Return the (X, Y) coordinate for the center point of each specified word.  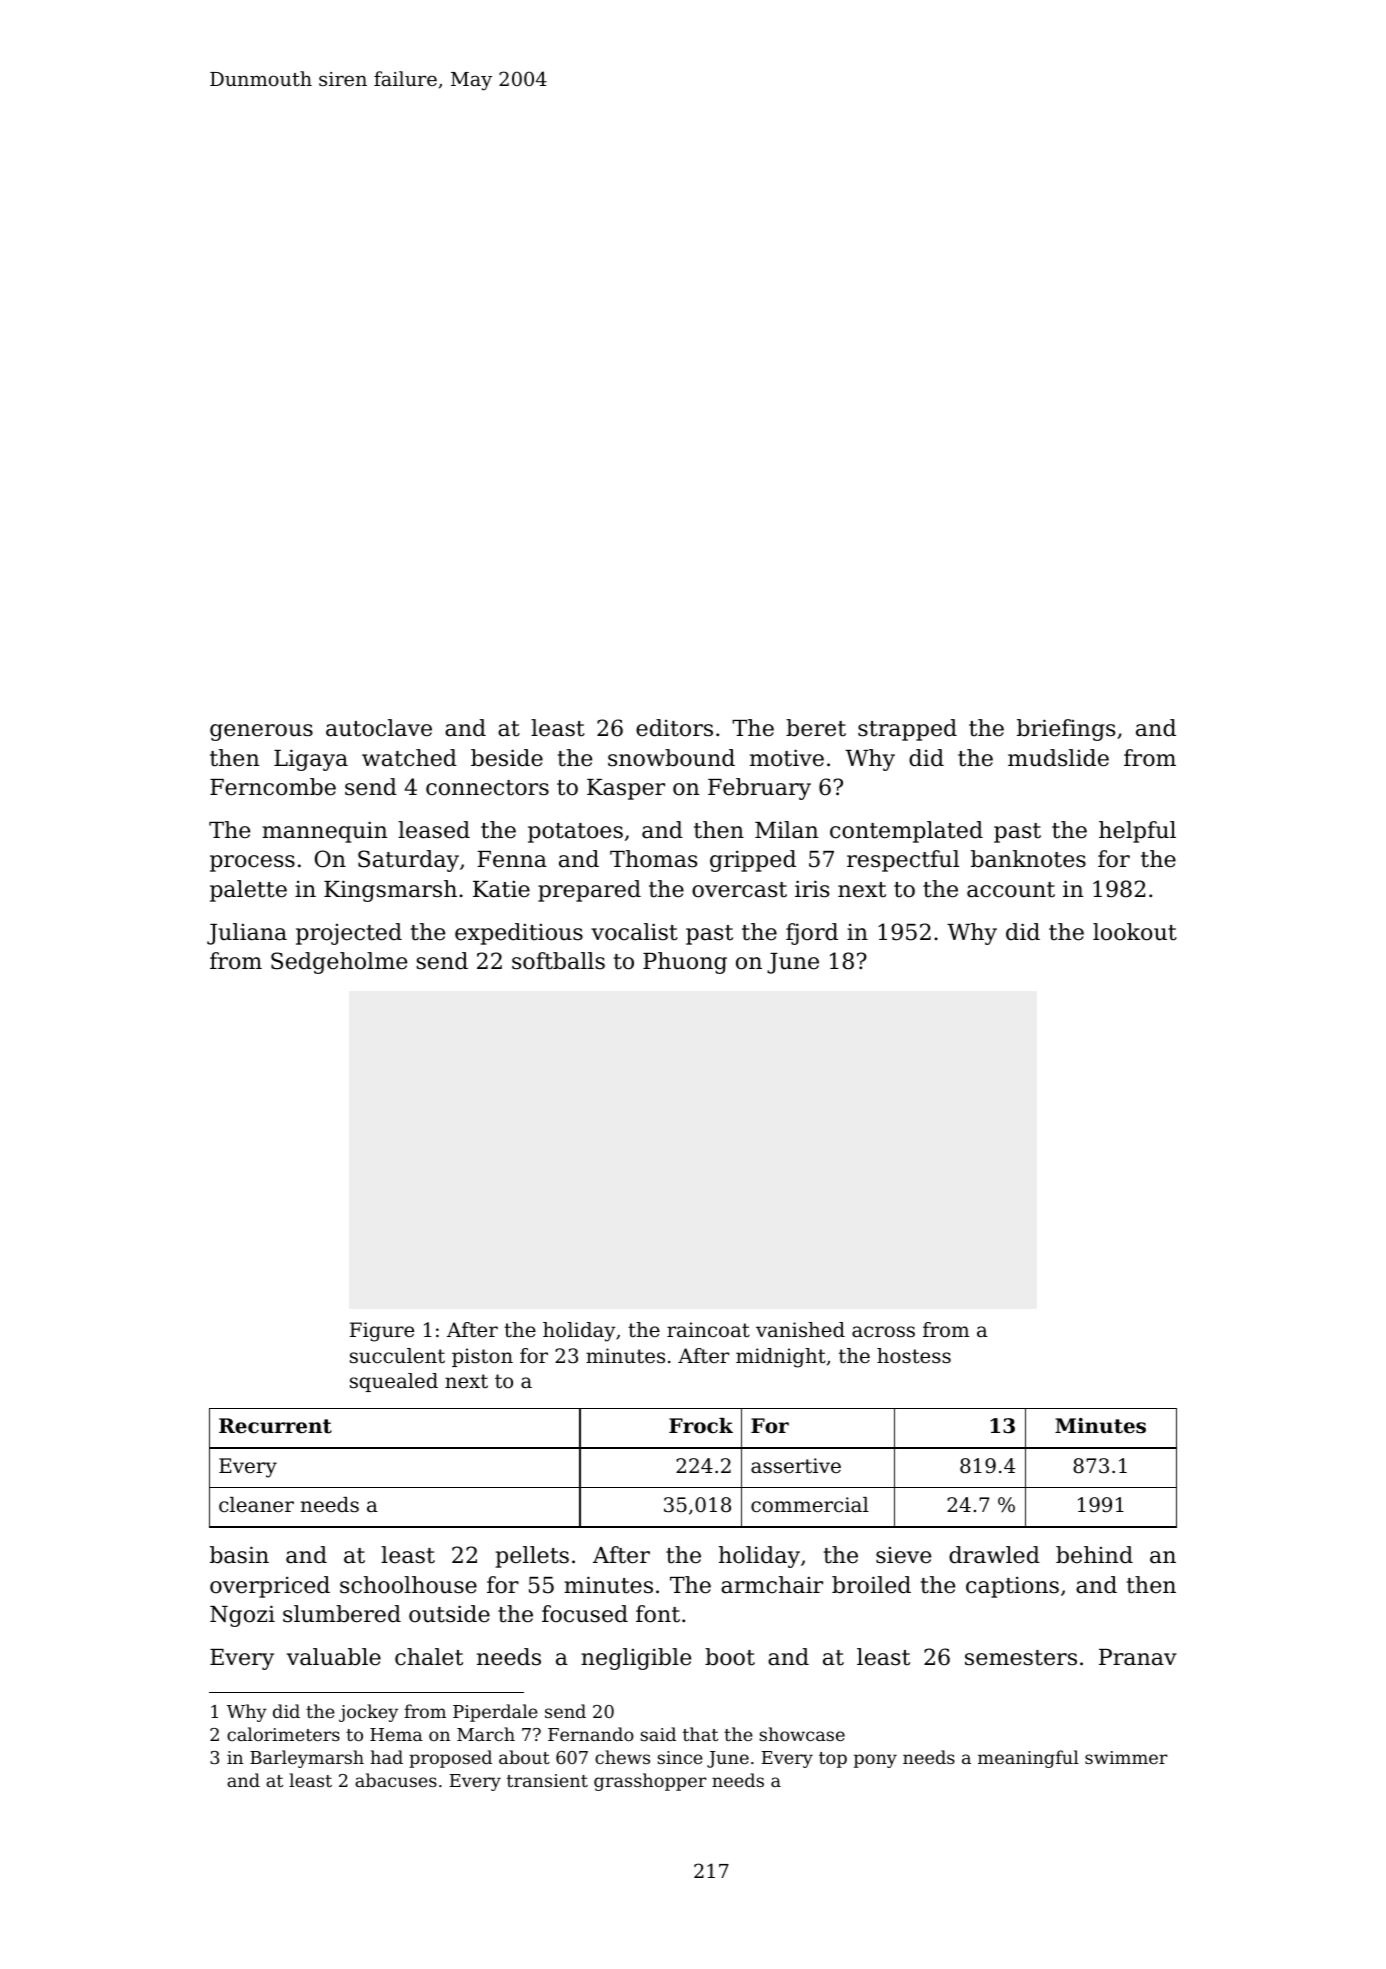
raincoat (708, 1329)
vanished (800, 1330)
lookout (1135, 932)
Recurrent (275, 1426)
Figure (382, 1332)
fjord (812, 934)
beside (507, 758)
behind (1094, 1555)
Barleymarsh (307, 1759)
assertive (796, 1466)
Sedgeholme (339, 963)
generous (261, 732)
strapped (907, 730)
